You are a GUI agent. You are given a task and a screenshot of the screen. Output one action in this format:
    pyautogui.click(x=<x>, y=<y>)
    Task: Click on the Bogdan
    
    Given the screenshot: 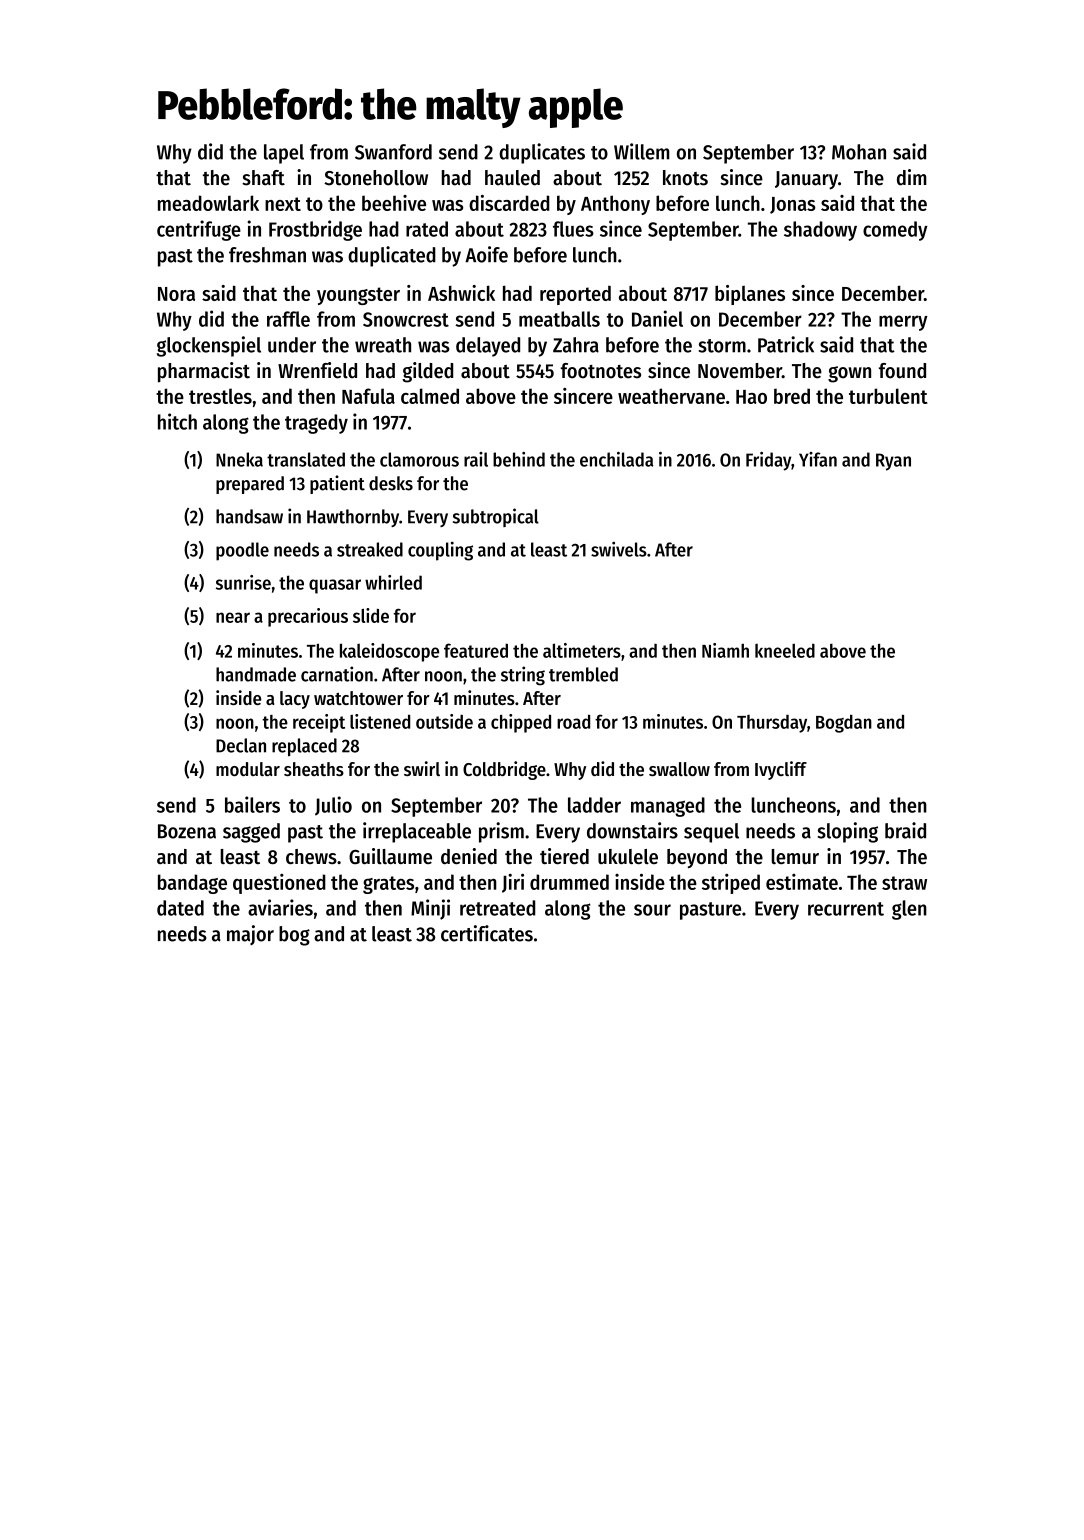 What is the action you would take?
    pyautogui.click(x=844, y=723)
